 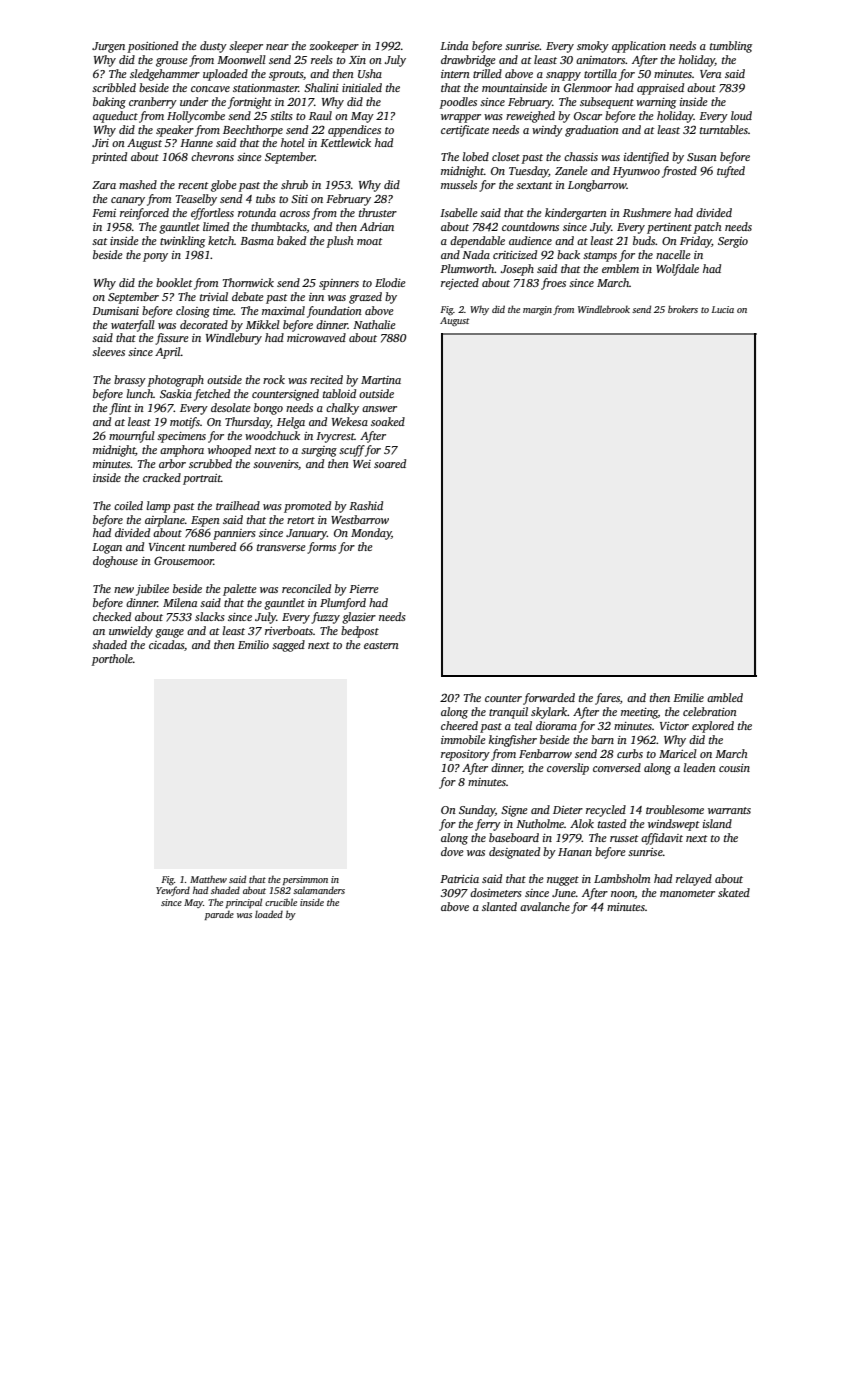 What do you see at coordinates (194, 101) in the screenshot?
I see `under` at bounding box center [194, 101].
